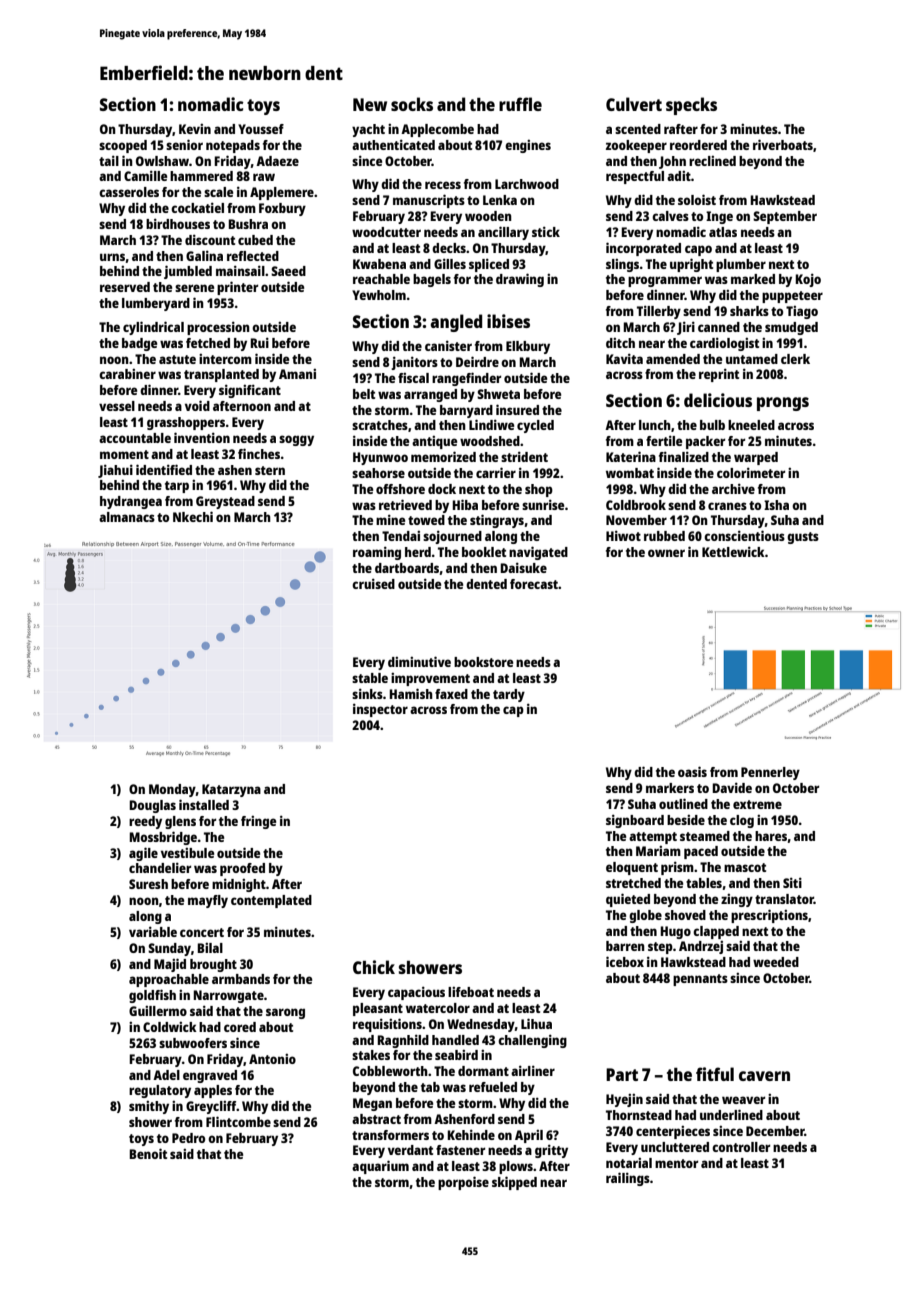 This document has height=1308, width=924. Describe the element at coordinates (517, 409) in the document. I see `insured` at that location.
